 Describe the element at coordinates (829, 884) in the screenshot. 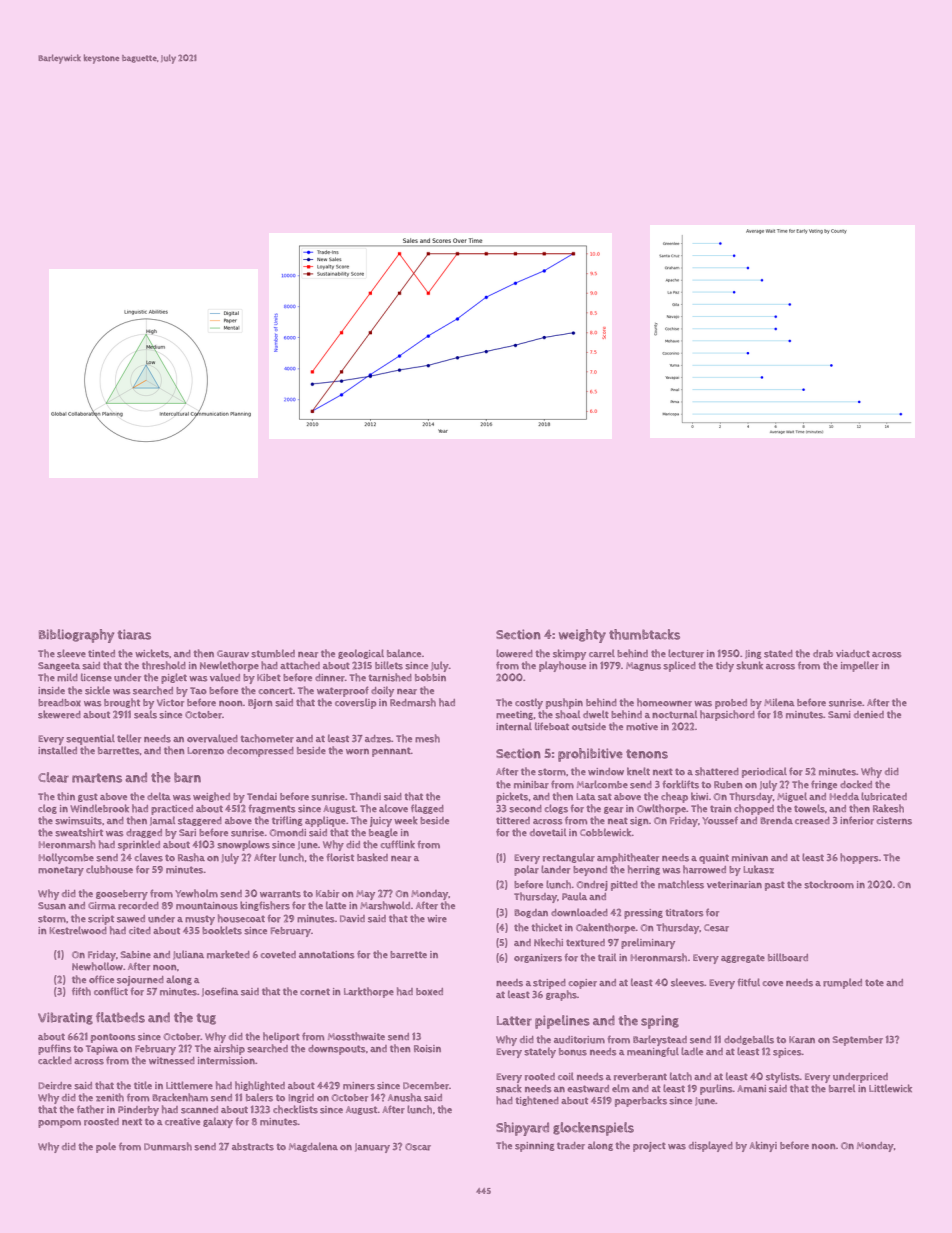

I see `stockroom` at that location.
